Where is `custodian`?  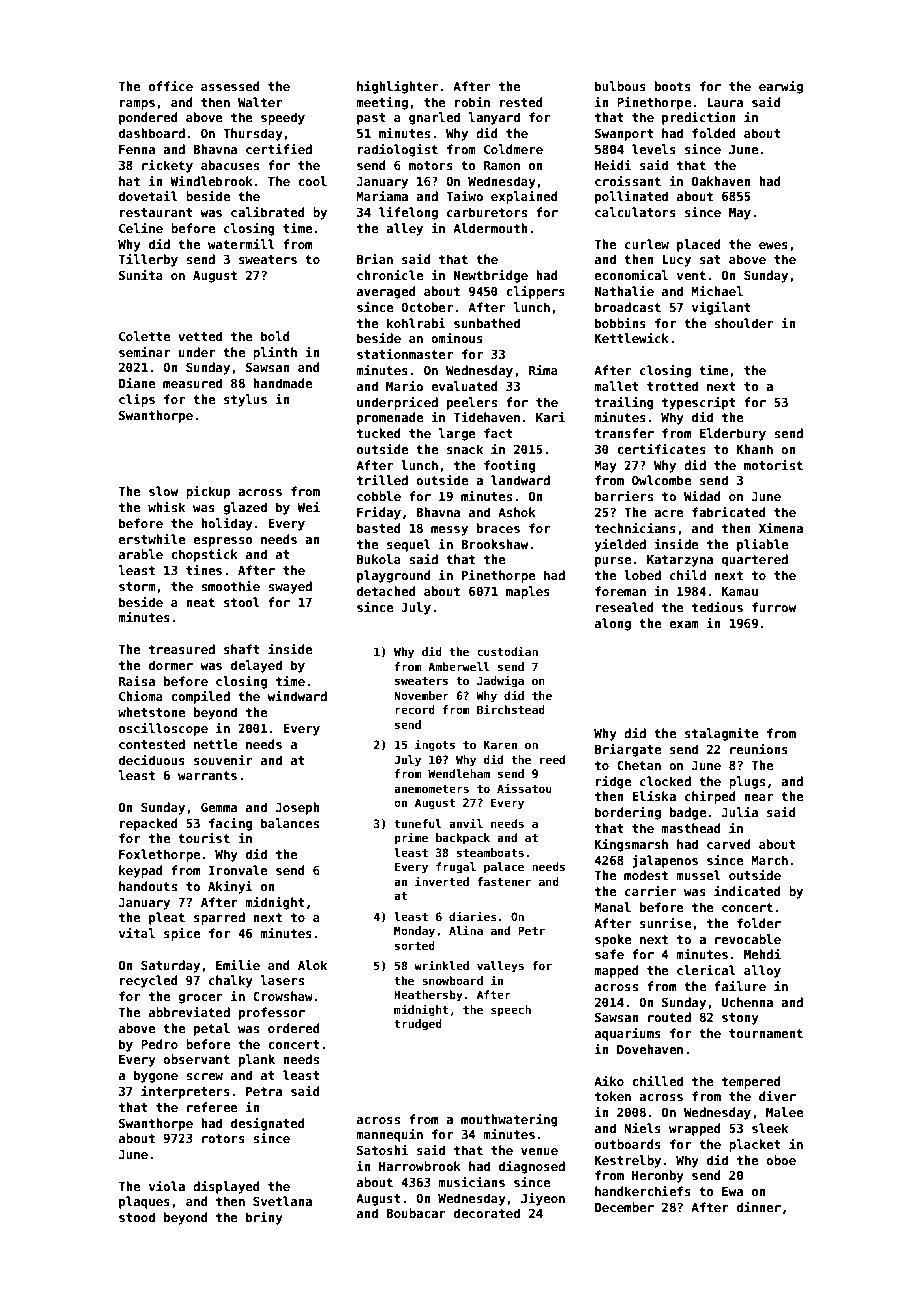 custodian is located at coordinates (507, 651).
